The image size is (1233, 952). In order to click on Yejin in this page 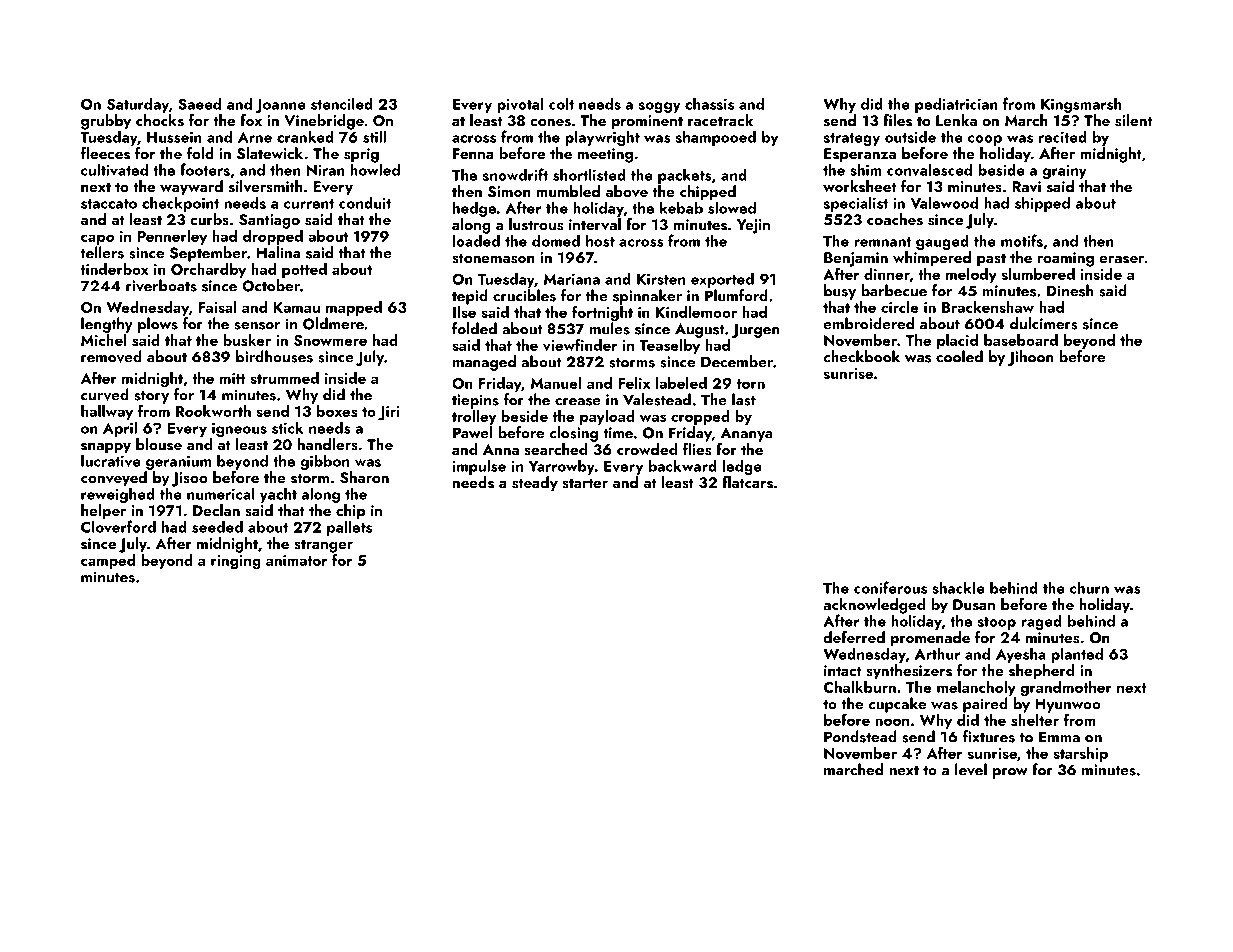, I will do `click(753, 226)`.
